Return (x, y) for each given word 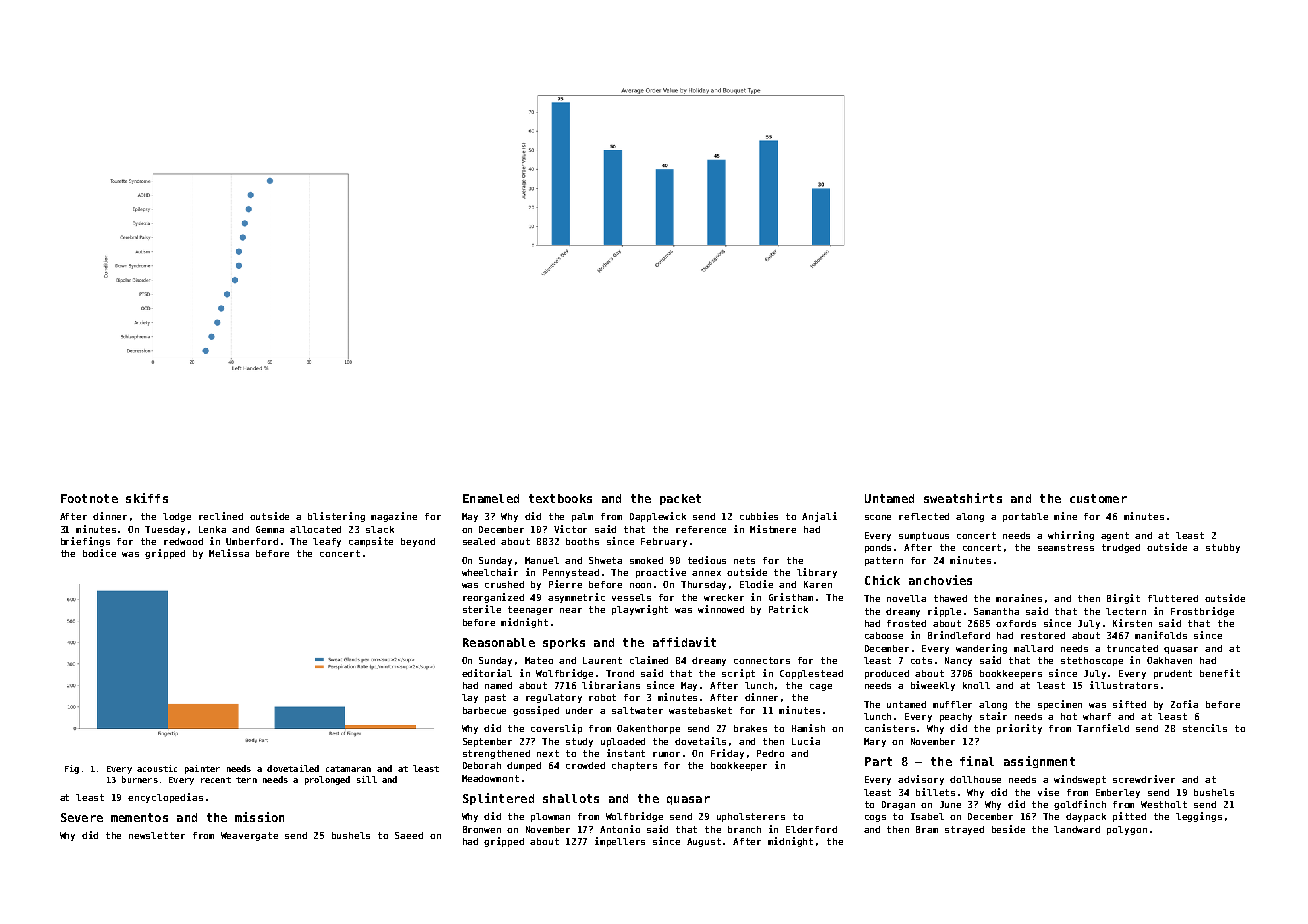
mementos (139, 817)
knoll (976, 685)
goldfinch (1080, 805)
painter (202, 769)
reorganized (493, 598)
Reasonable (499, 642)
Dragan (898, 805)
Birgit (1123, 599)
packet (680, 499)
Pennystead (571, 573)
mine (1065, 516)
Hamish (808, 728)
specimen (1060, 705)
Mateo (539, 660)
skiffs (147, 498)
